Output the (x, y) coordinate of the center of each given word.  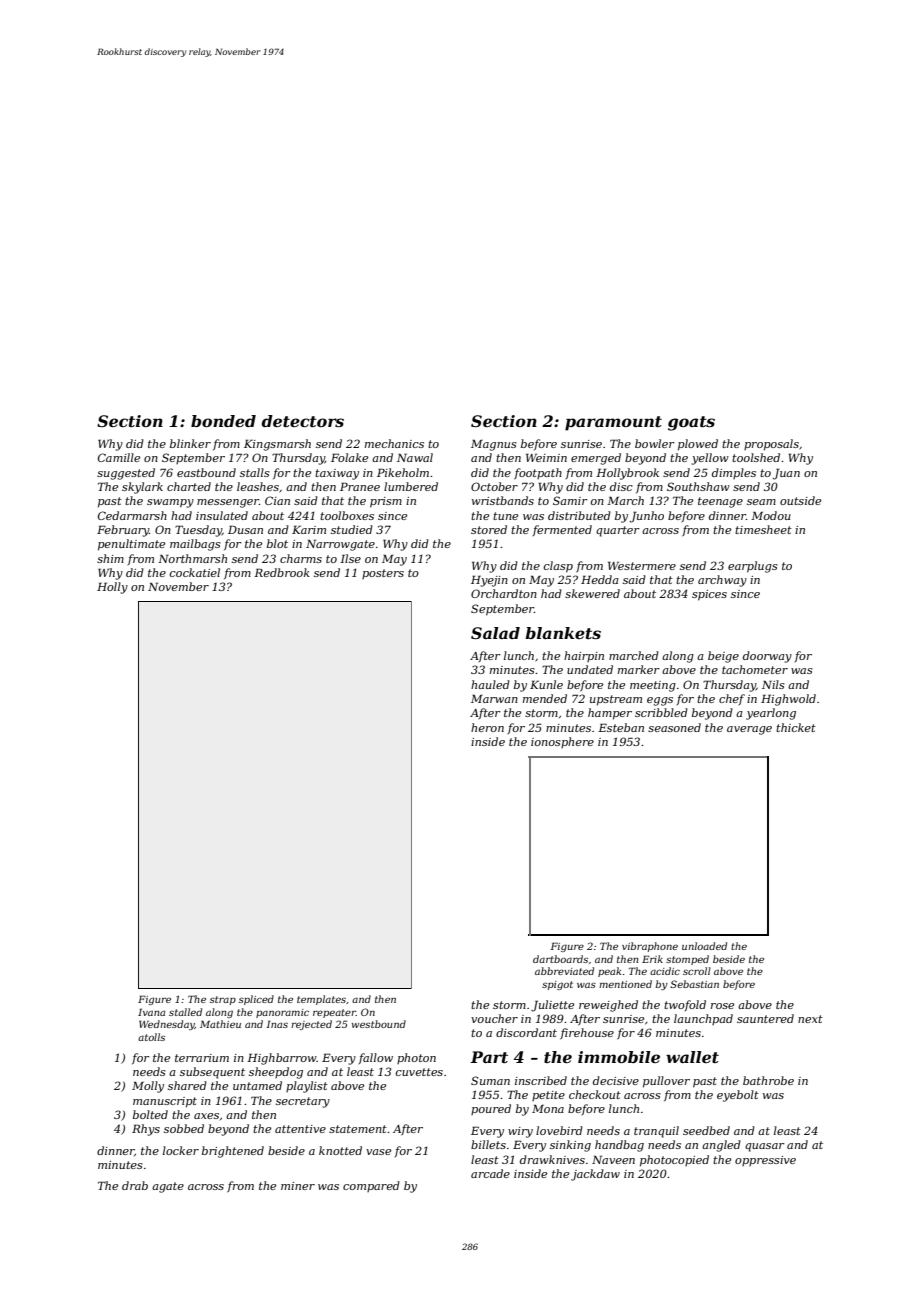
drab (135, 1185)
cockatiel (195, 572)
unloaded (704, 946)
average (749, 730)
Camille (119, 457)
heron (487, 727)
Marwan (494, 699)
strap (223, 1000)
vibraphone (650, 947)
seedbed (706, 1130)
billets (488, 1144)
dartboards (560, 959)
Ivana (151, 1012)
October (494, 486)
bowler (655, 443)
